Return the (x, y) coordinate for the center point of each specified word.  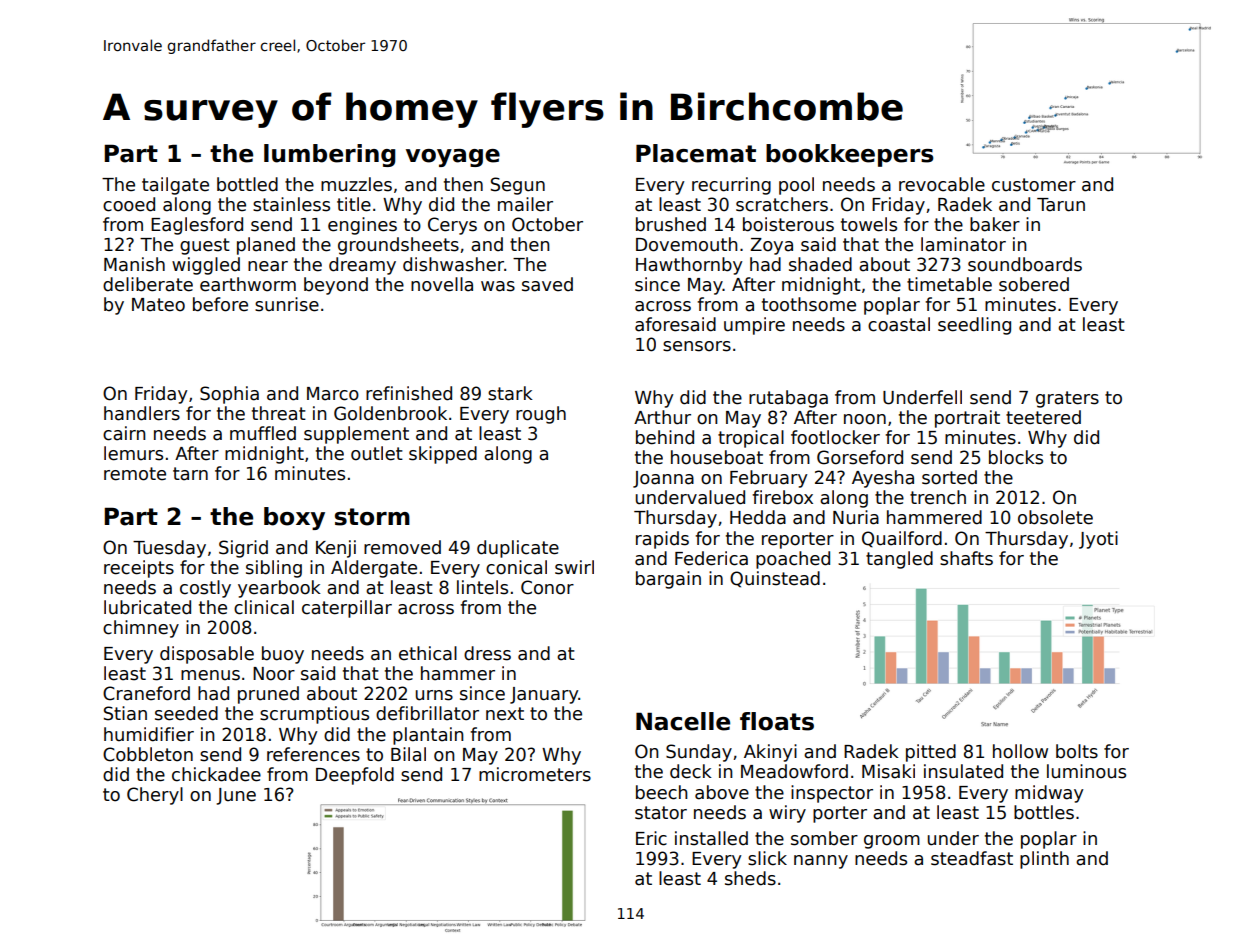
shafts (966, 558)
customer (1034, 185)
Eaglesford (197, 226)
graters (1067, 399)
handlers (142, 413)
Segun (518, 186)
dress (487, 653)
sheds (750, 878)
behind (665, 437)
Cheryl (155, 796)
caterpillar (347, 609)
